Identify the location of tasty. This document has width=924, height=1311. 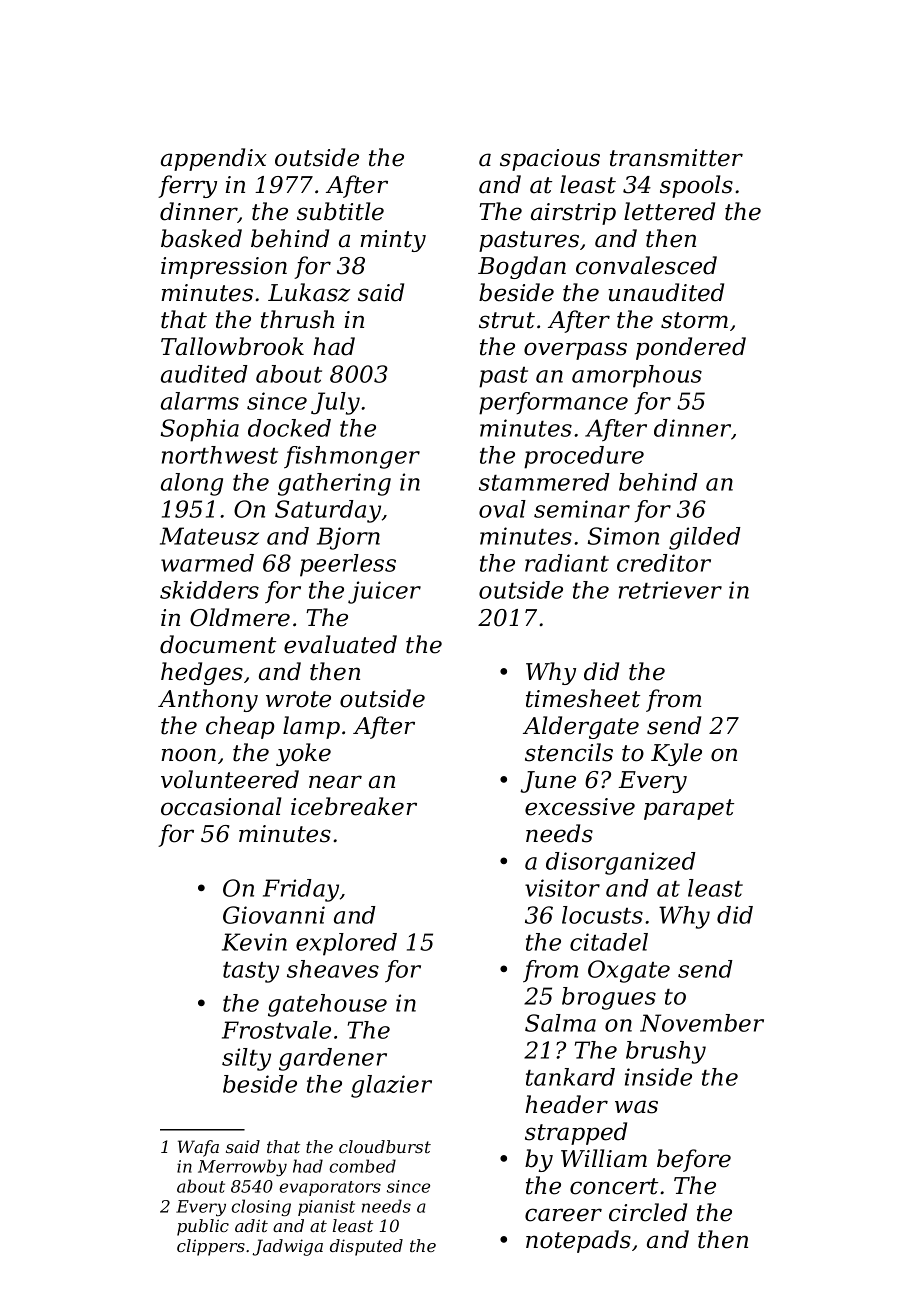
(251, 972).
